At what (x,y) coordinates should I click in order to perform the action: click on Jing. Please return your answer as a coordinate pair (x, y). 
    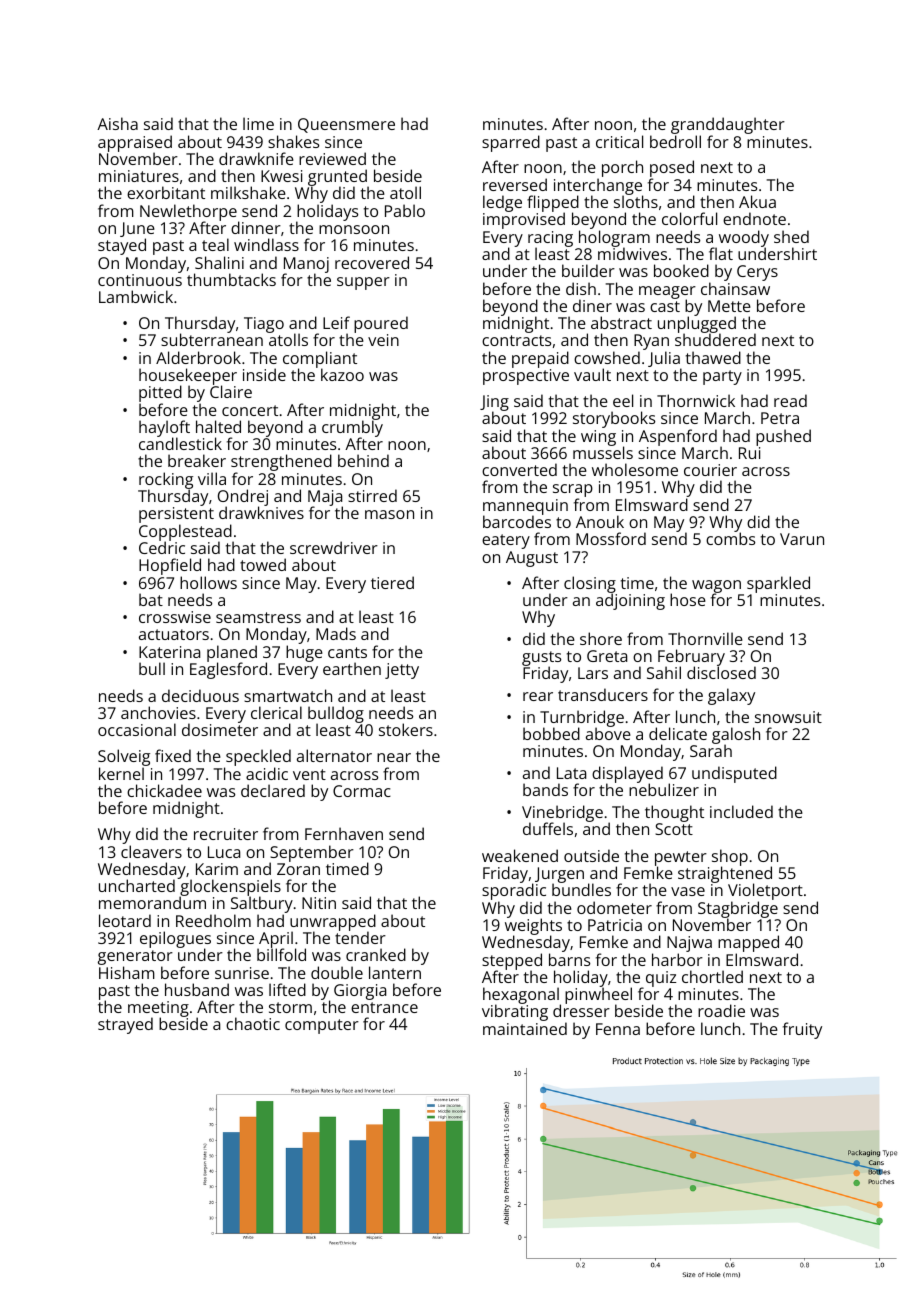
    Looking at the image, I should click on (494, 403).
